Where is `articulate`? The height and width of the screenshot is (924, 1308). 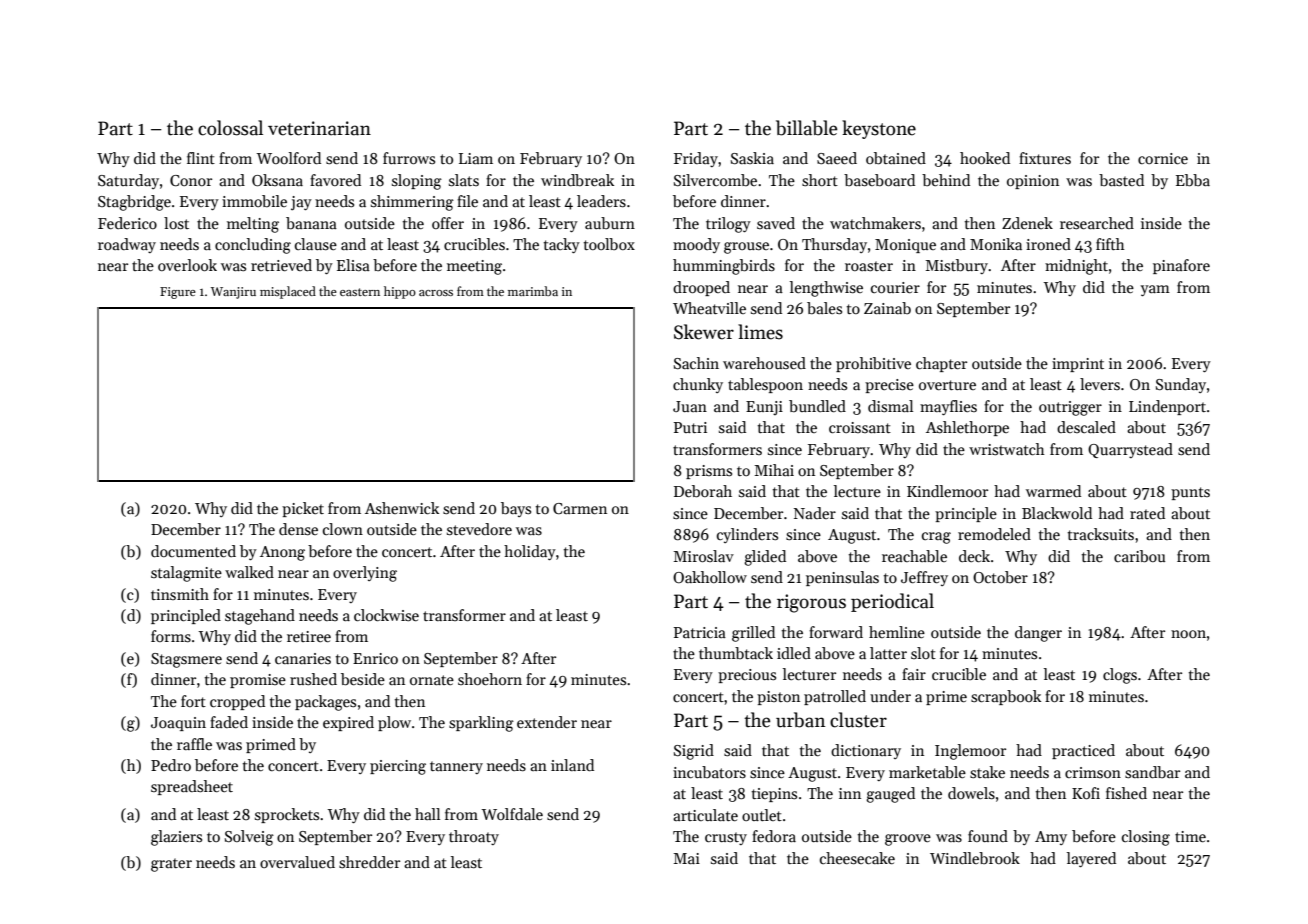
articulate is located at coordinates (705, 815).
